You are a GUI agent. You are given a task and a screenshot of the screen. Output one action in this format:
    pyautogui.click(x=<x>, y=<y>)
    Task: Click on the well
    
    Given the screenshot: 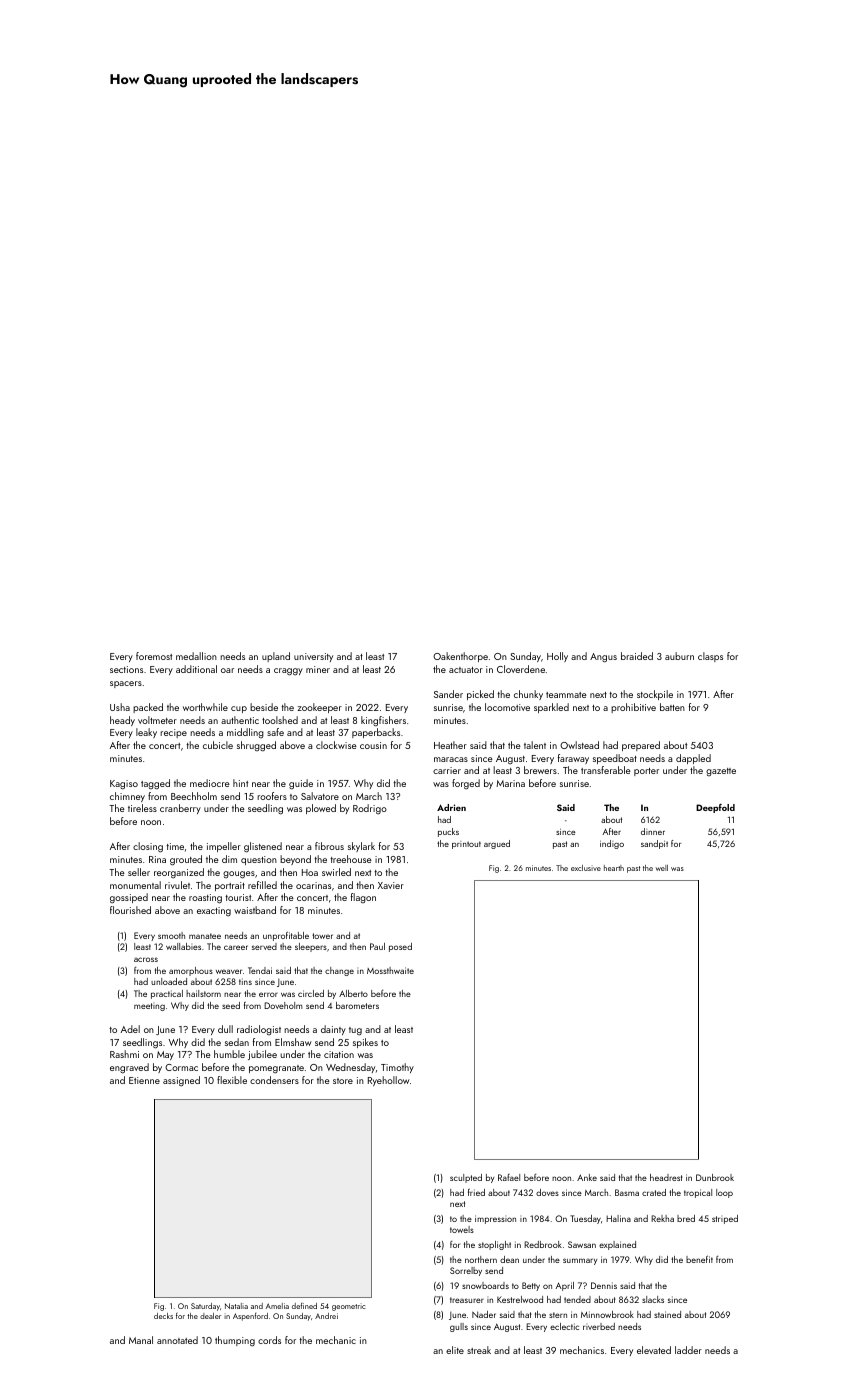 What is the action you would take?
    pyautogui.click(x=662, y=868)
